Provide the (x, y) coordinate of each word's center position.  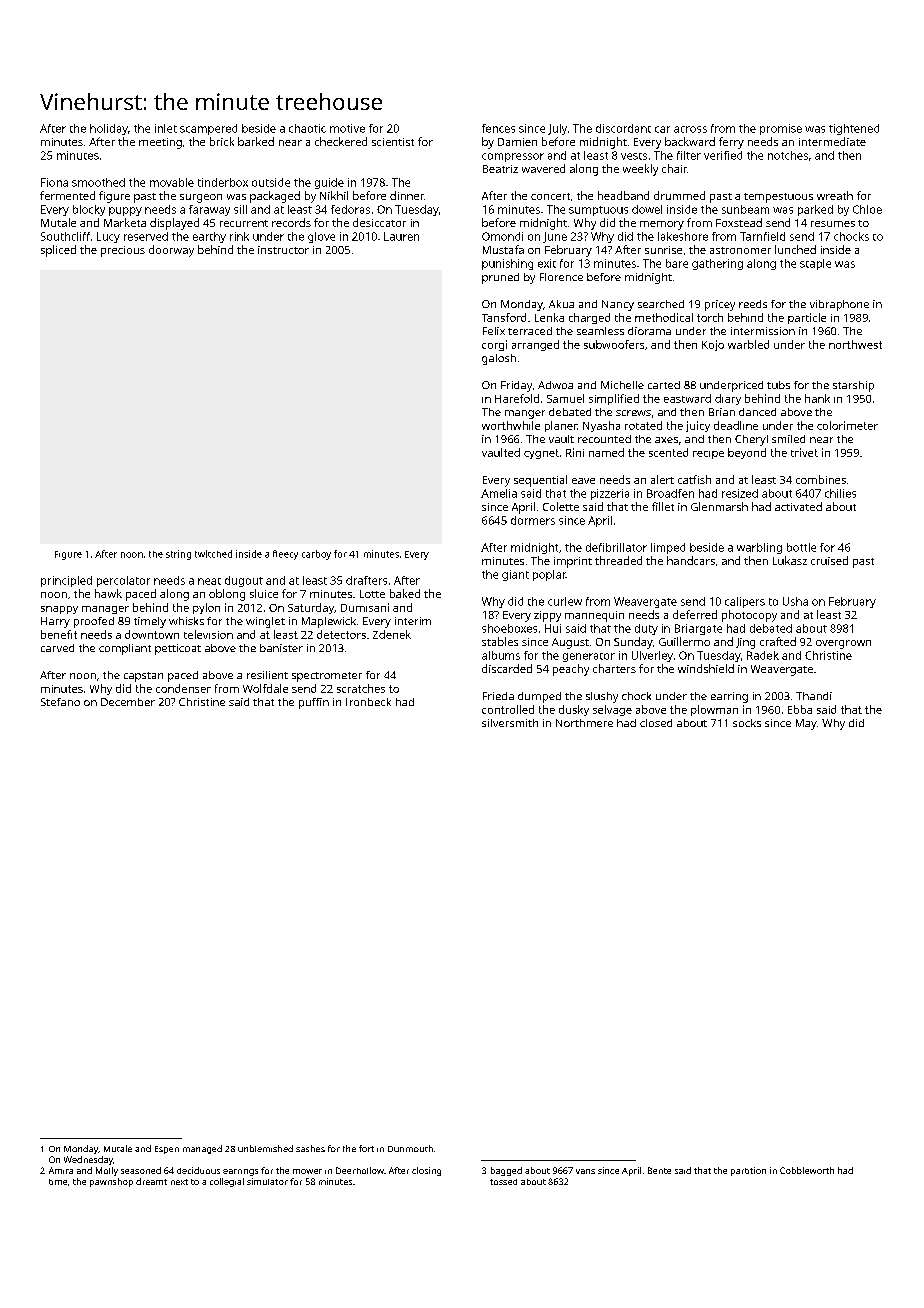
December (128, 702)
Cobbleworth (807, 1170)
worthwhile (511, 425)
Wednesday (88, 1160)
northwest (855, 344)
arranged (535, 345)
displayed (174, 224)
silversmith (510, 723)
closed (656, 723)
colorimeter (847, 425)
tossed (503, 1182)
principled (66, 581)
